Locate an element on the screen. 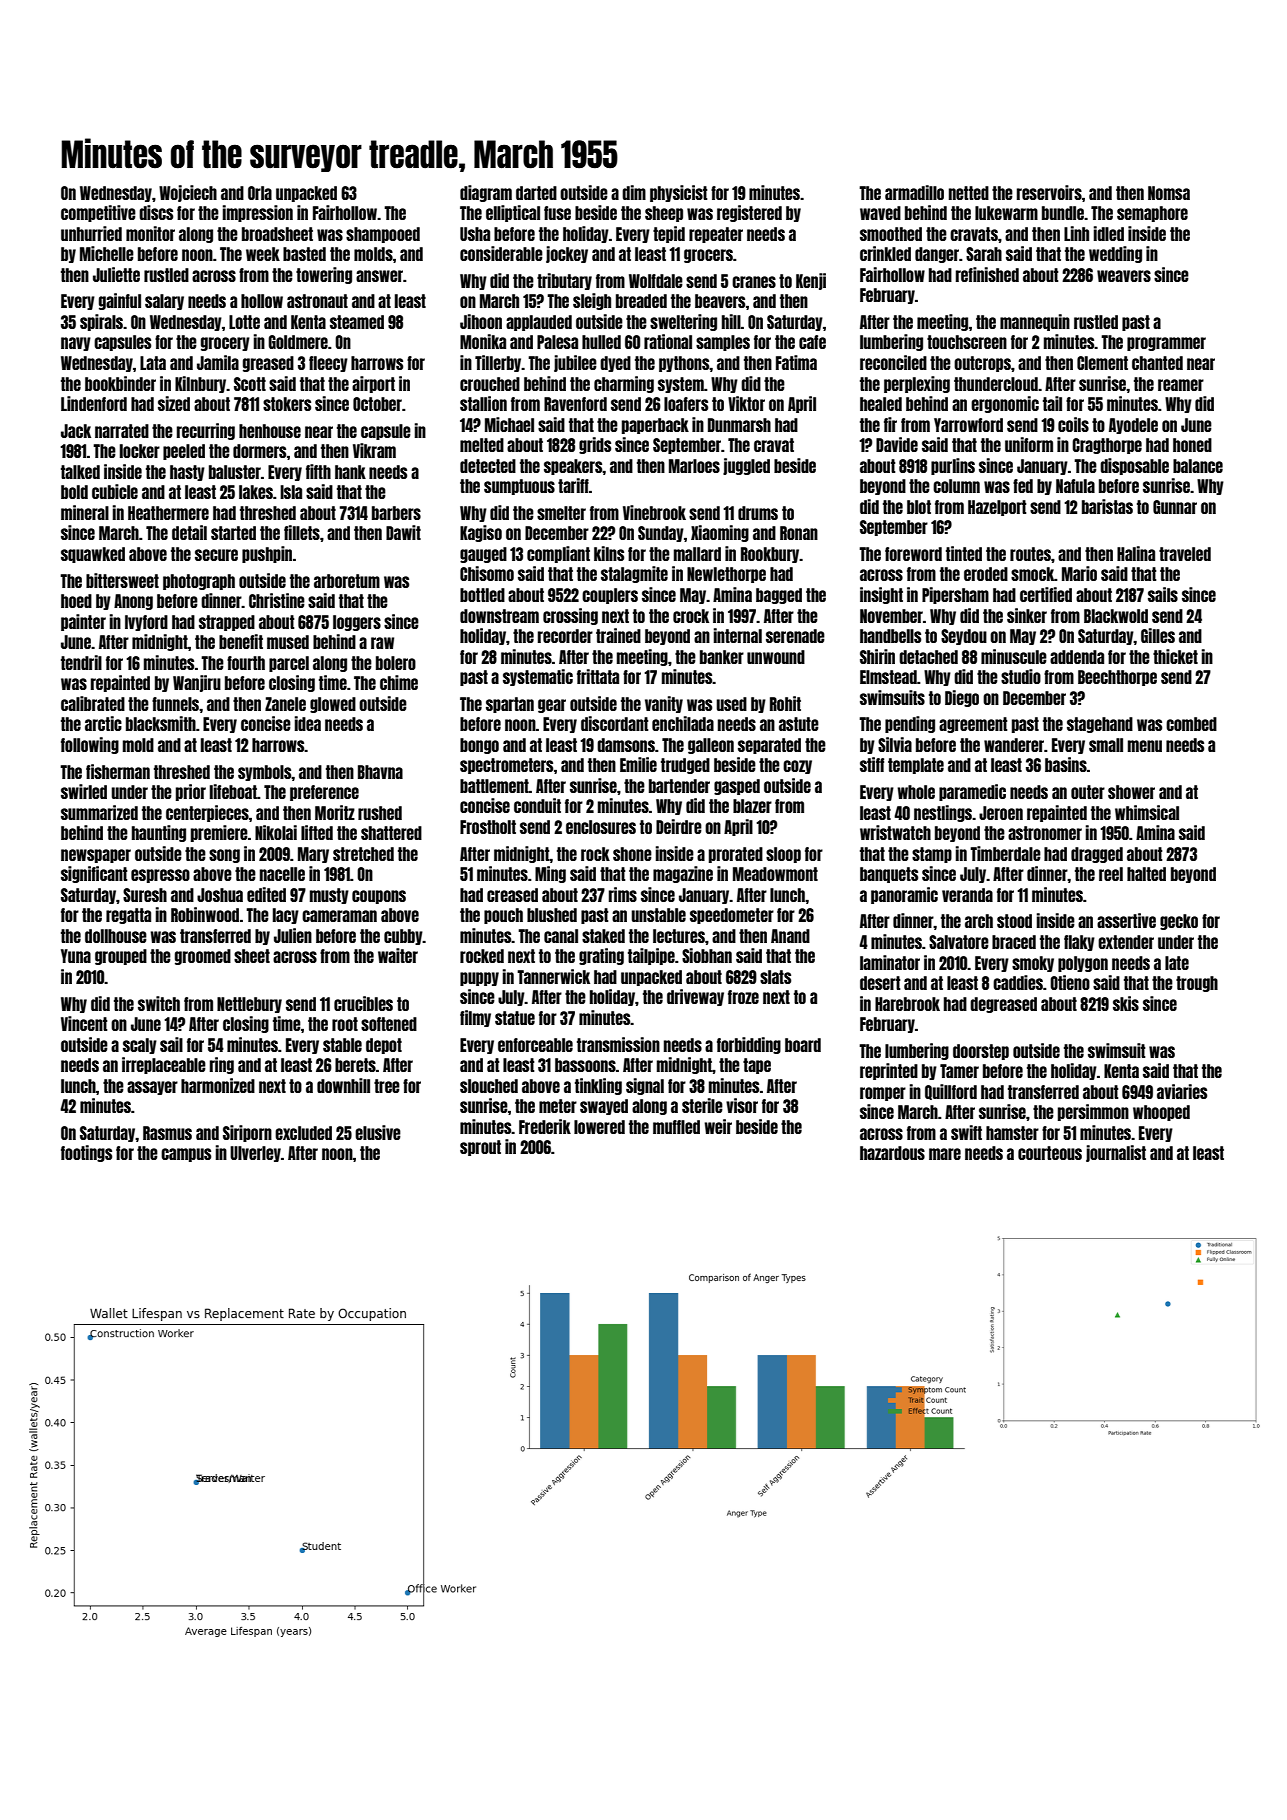 The height and width of the screenshot is (1820, 1287). trained is located at coordinates (618, 635).
